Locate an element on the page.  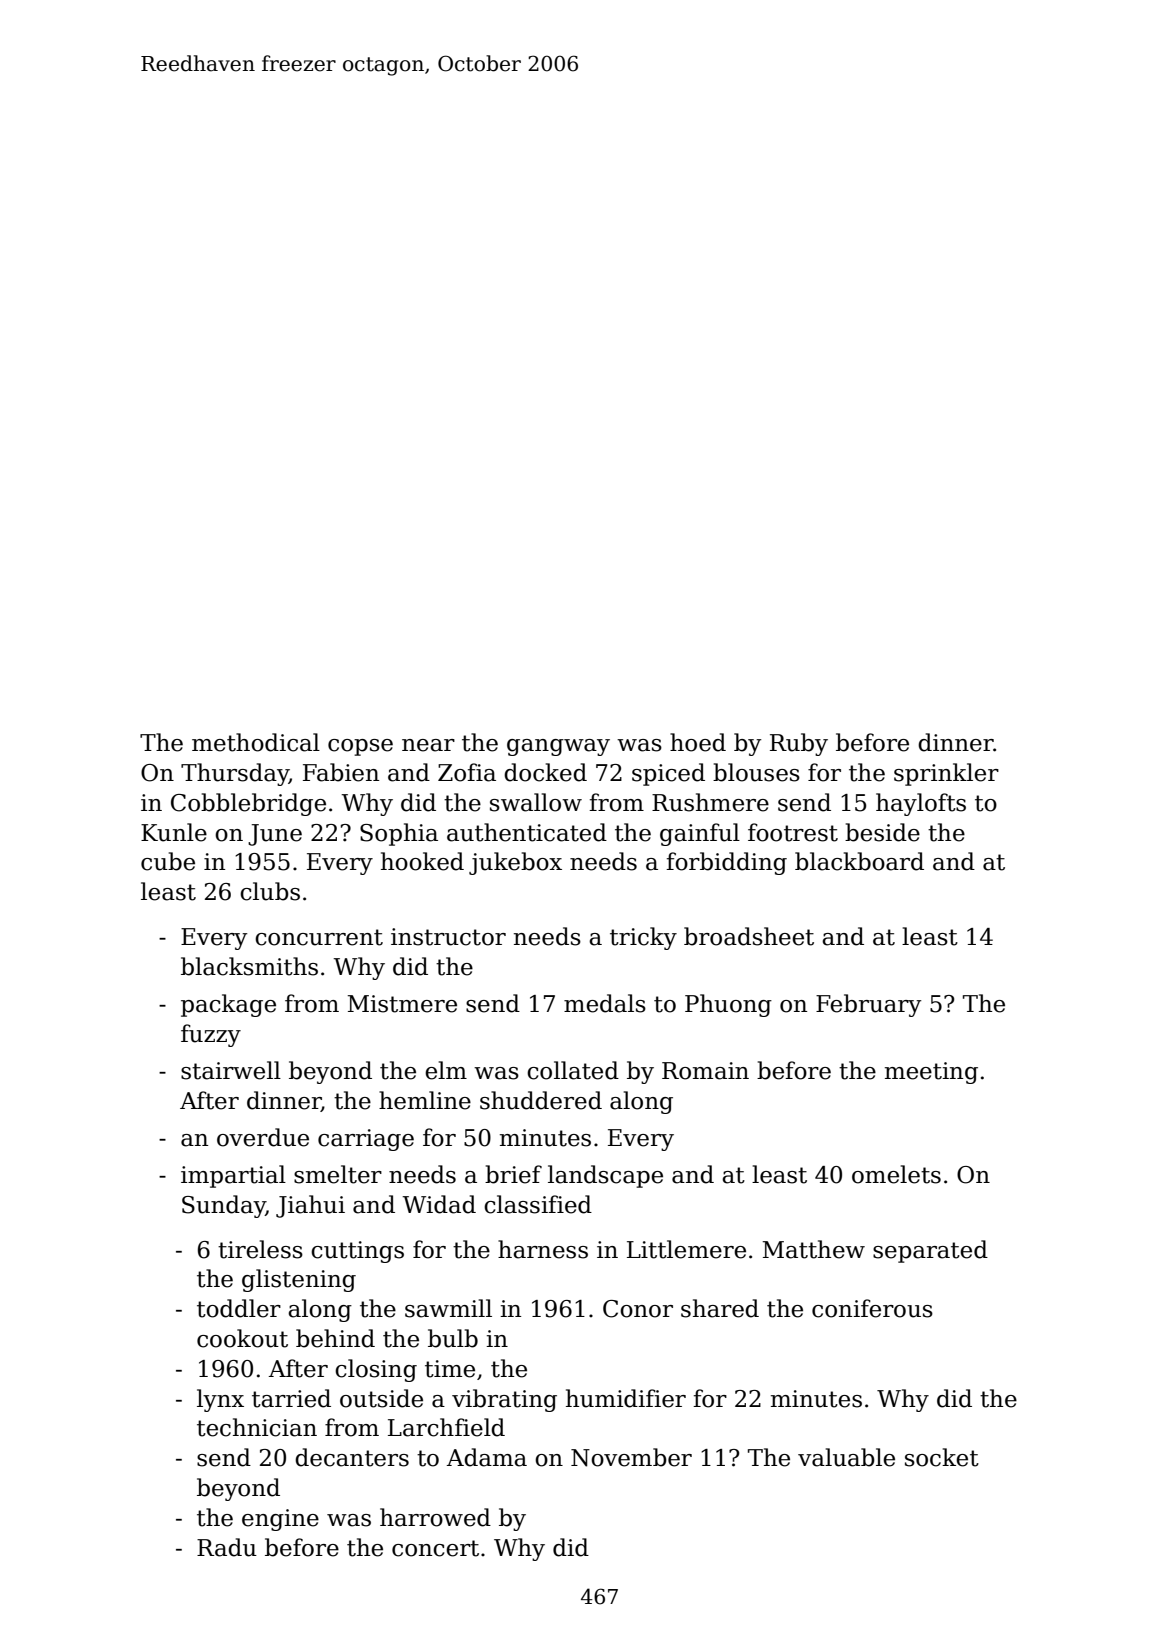
separated is located at coordinates (930, 1251).
